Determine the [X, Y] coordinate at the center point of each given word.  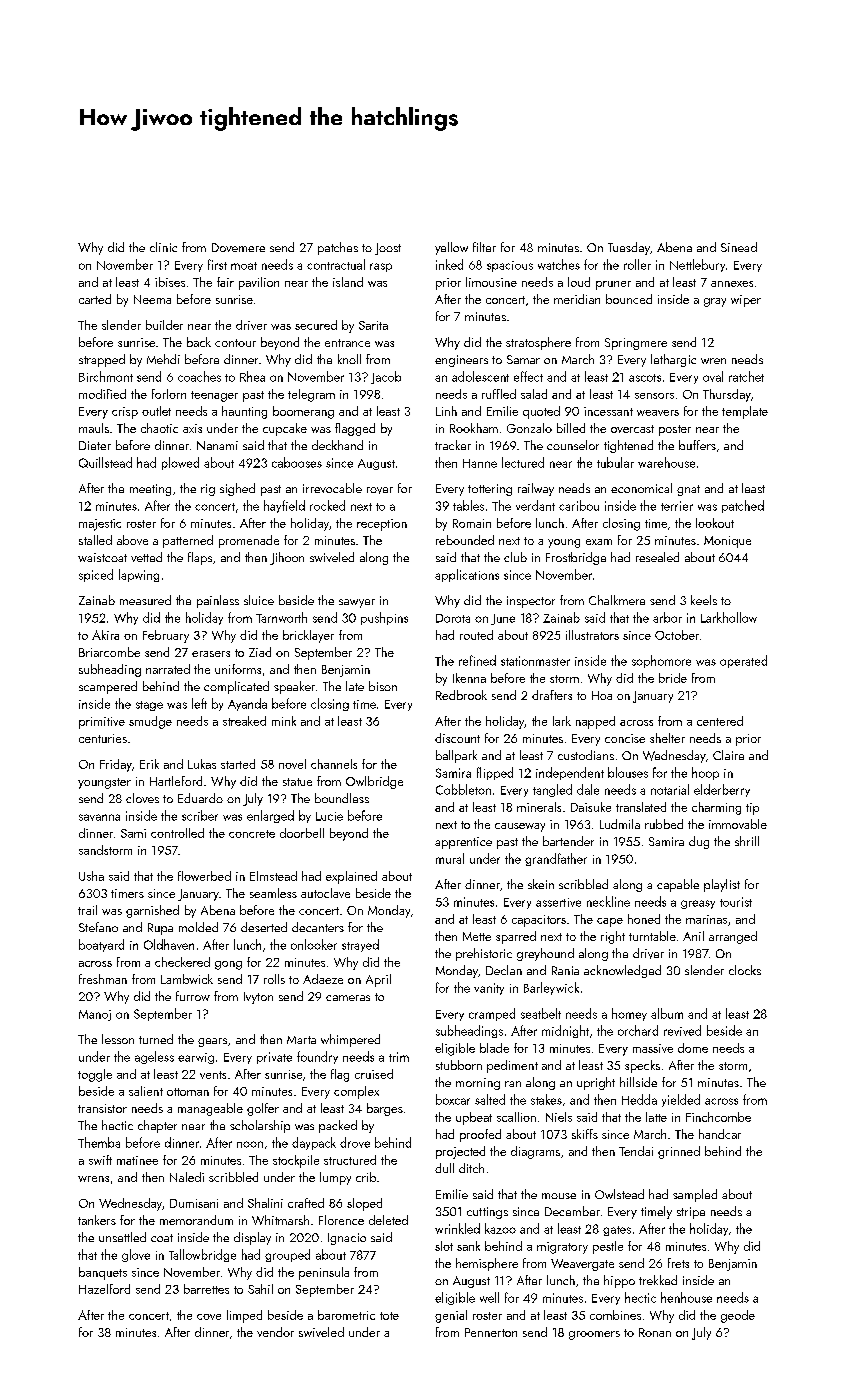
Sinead [739, 247]
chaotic [159, 428]
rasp [381, 267]
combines [615, 1315]
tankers [97, 1220]
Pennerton [491, 1332]
